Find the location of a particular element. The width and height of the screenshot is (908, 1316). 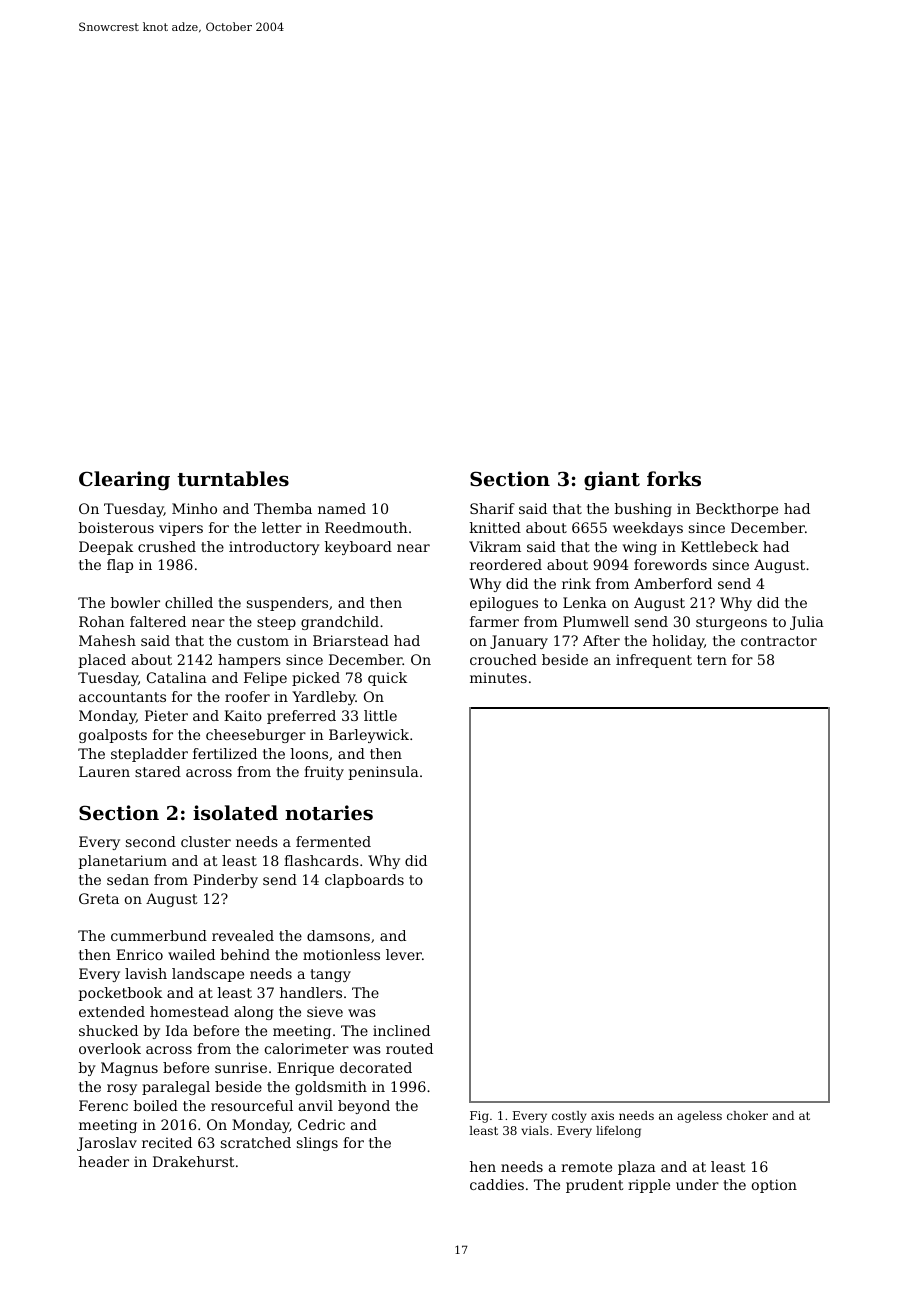

paralegal is located at coordinates (176, 1088).
